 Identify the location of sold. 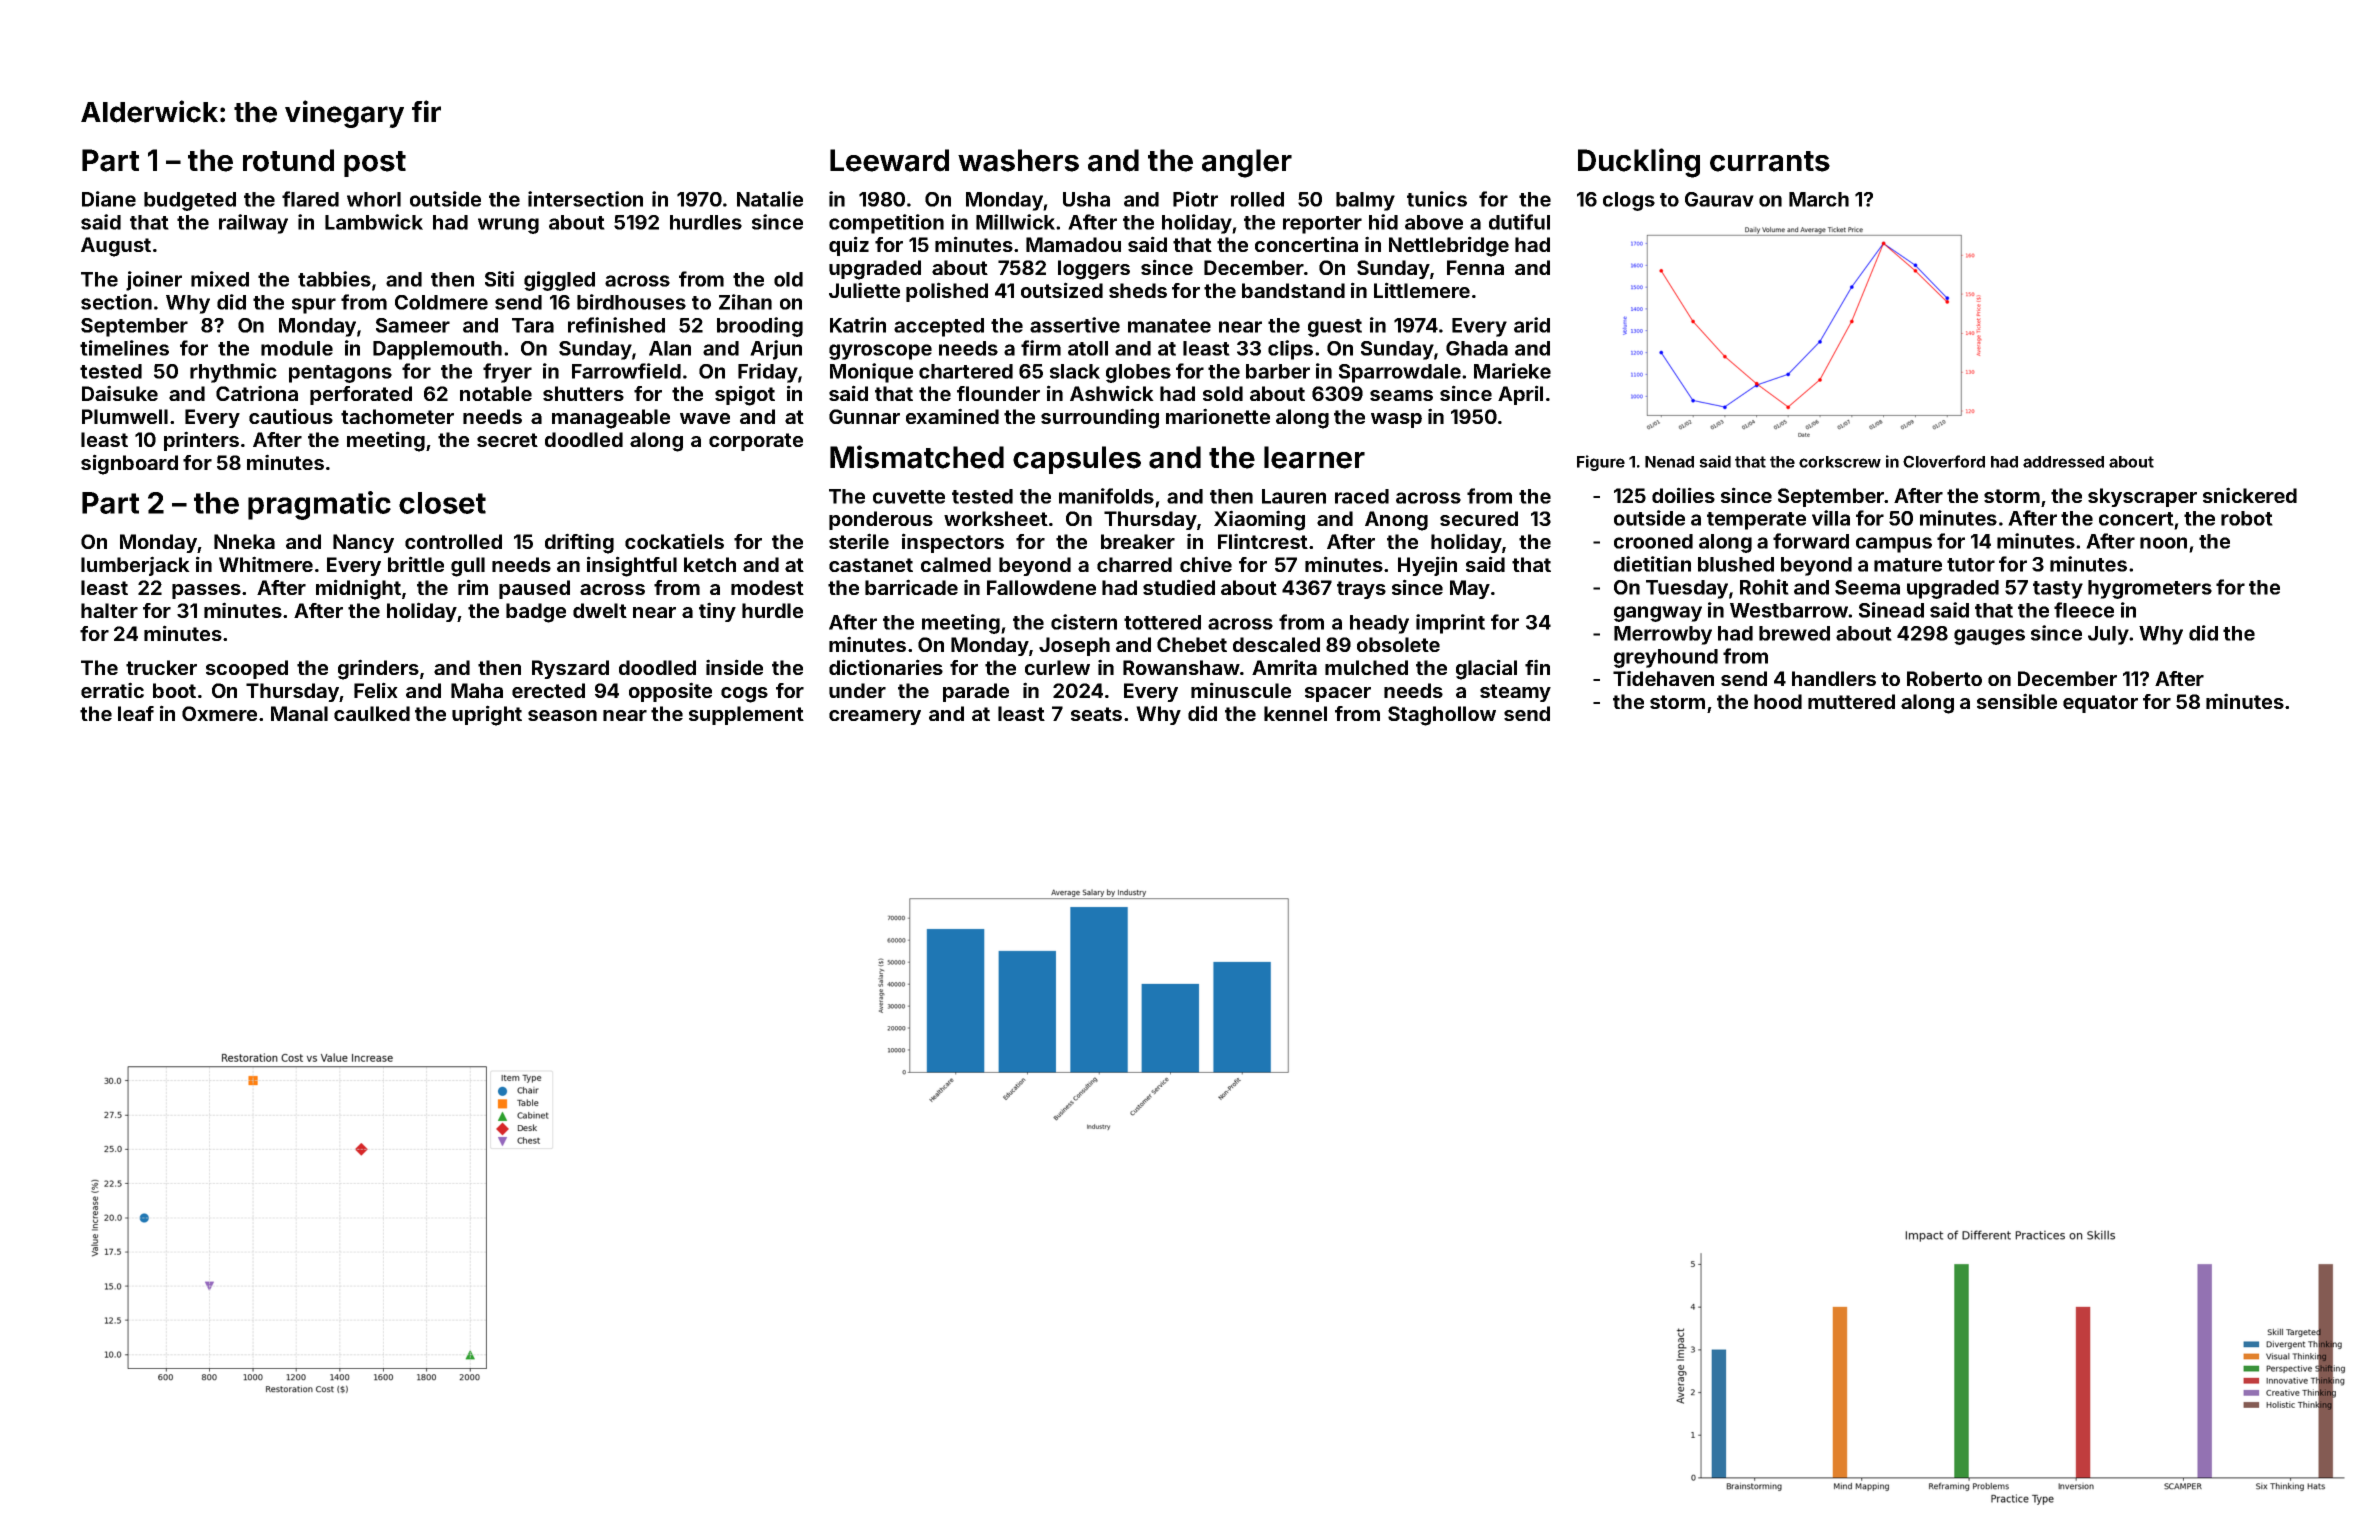
(1223, 393).
